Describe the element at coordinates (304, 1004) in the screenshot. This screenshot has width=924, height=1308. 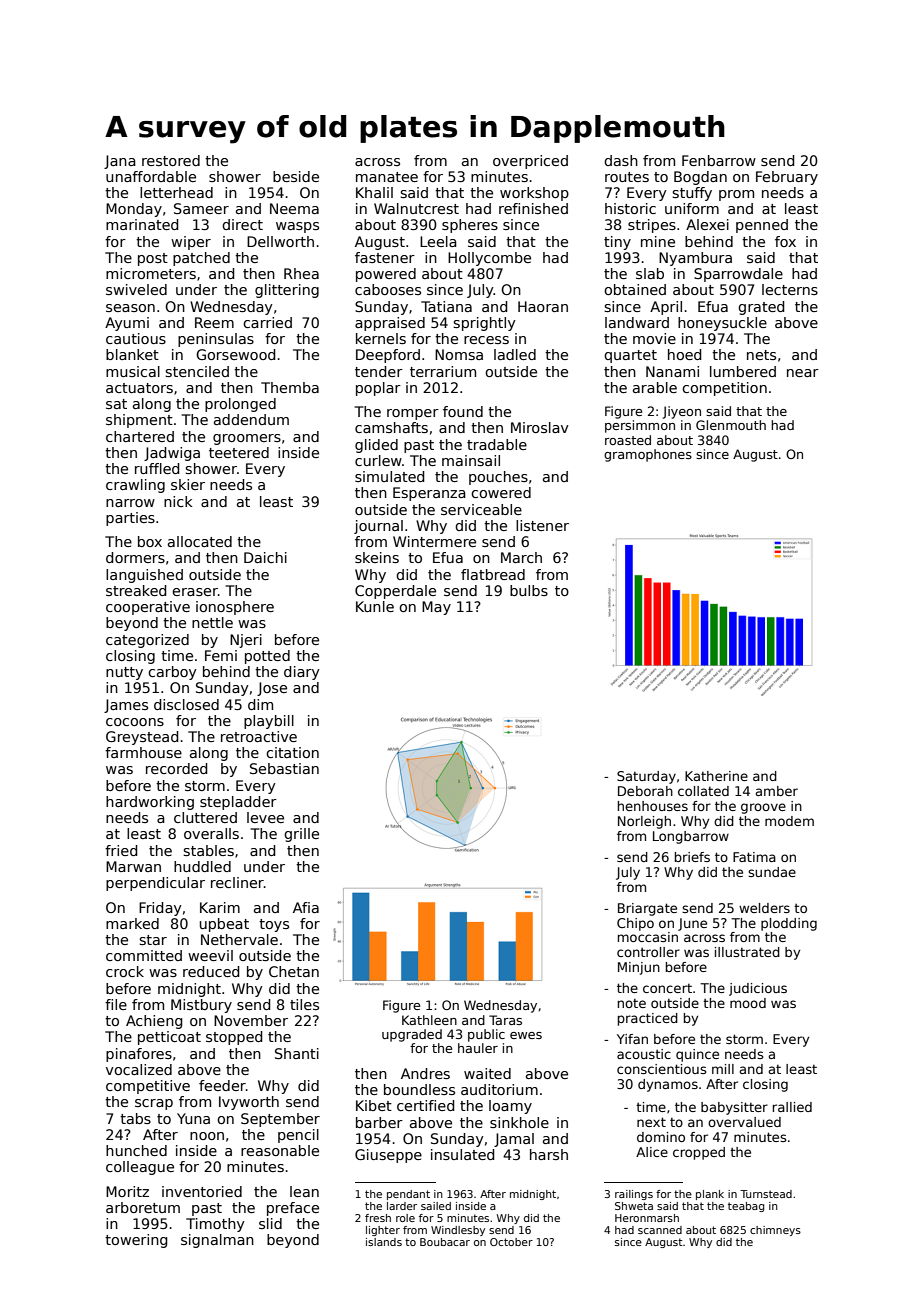
I see `tiles` at that location.
